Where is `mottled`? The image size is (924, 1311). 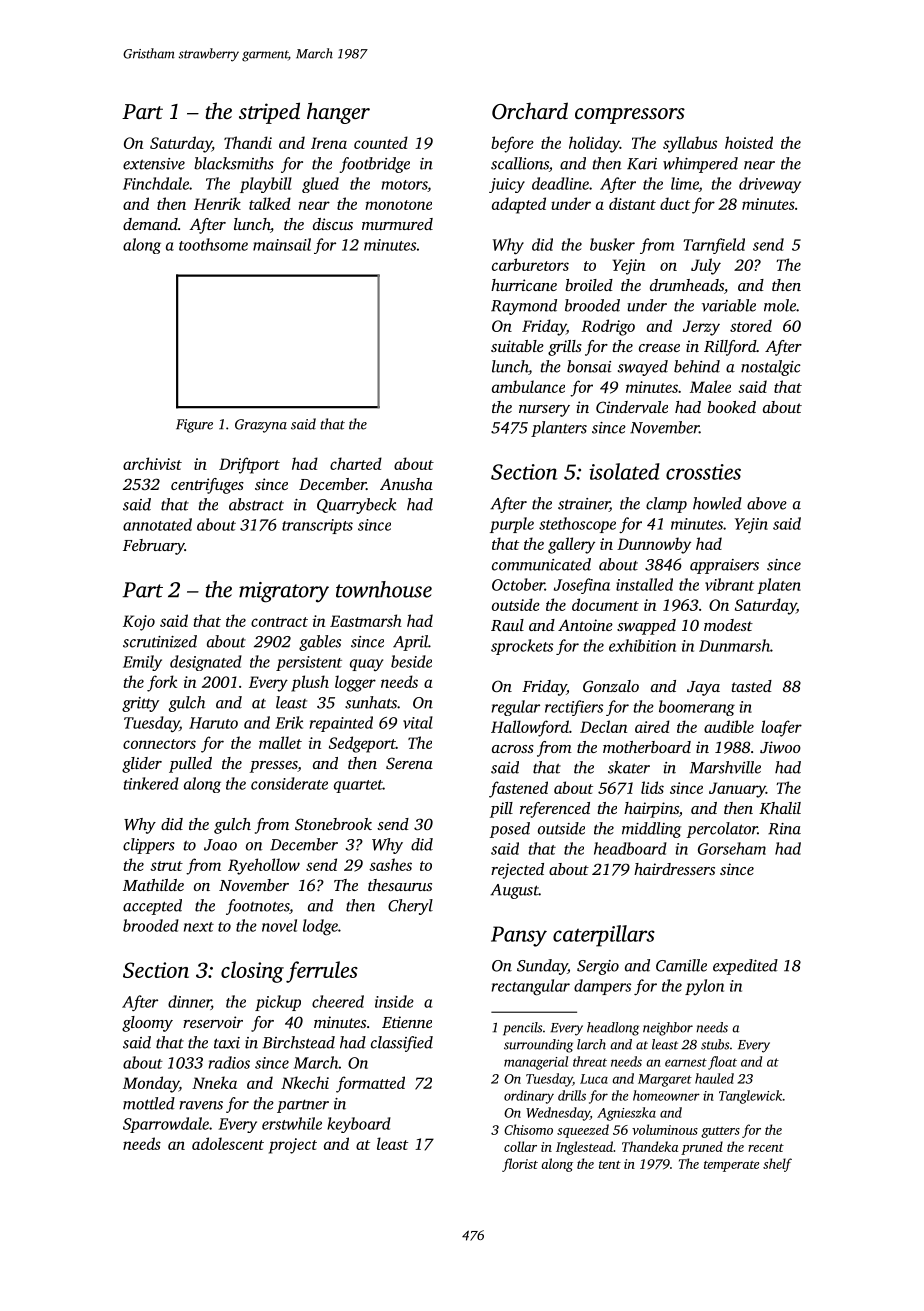
mottled is located at coordinates (149, 1103).
